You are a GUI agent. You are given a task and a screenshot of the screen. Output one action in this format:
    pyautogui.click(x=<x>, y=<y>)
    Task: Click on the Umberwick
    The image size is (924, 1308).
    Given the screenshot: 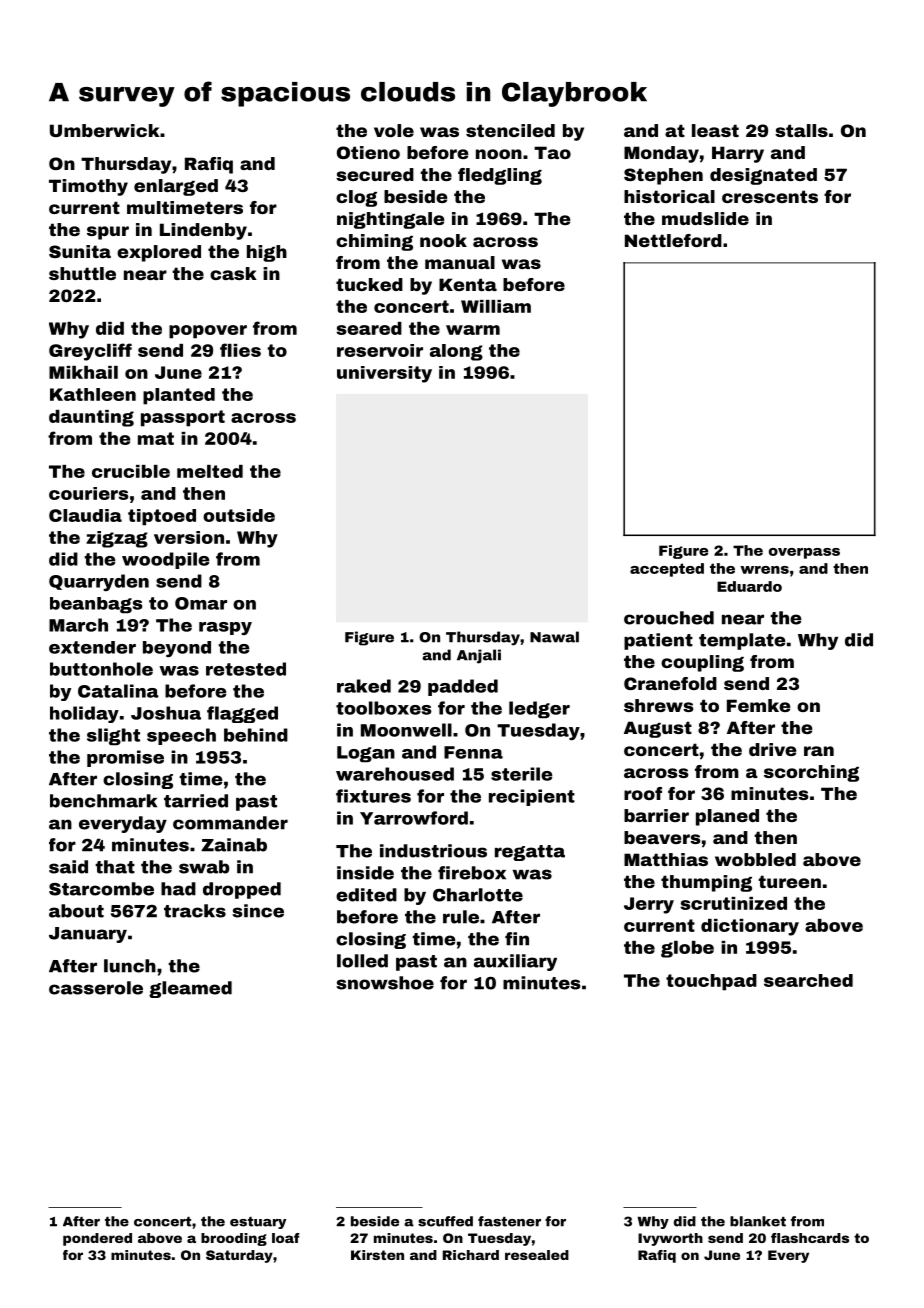 What is the action you would take?
    pyautogui.click(x=105, y=130)
